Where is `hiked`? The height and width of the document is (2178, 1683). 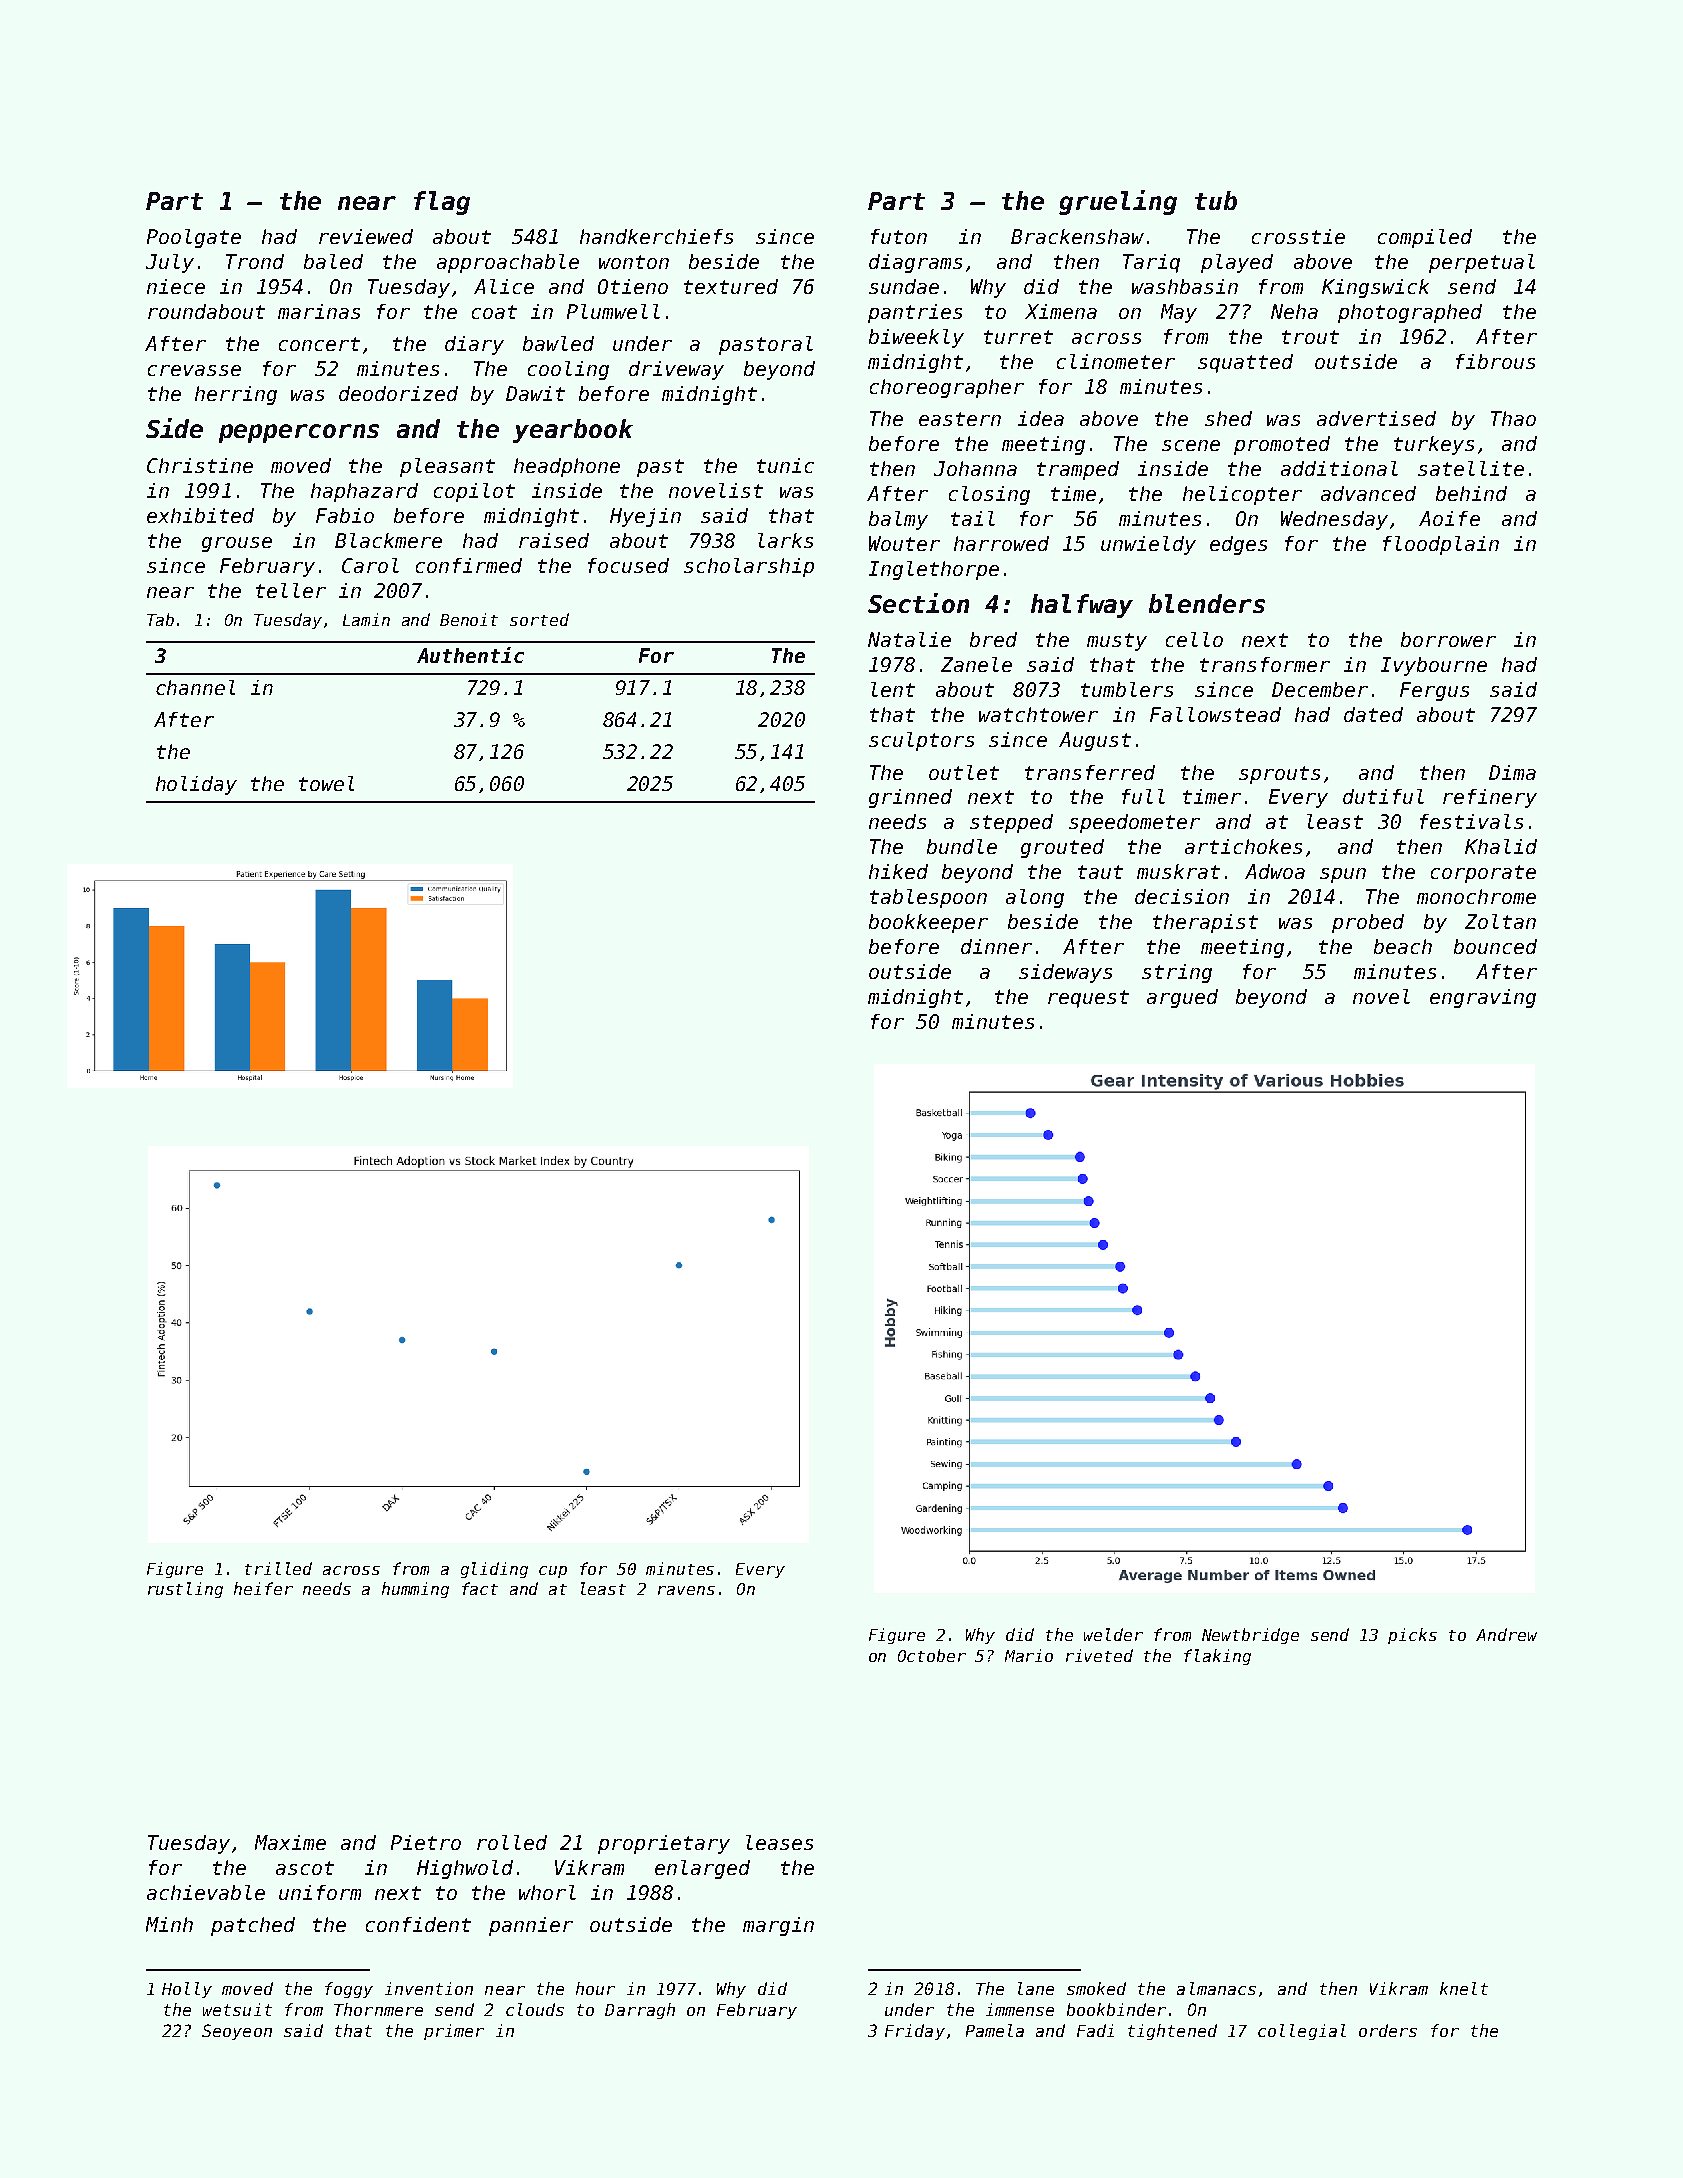
hiked is located at coordinates (898, 871).
